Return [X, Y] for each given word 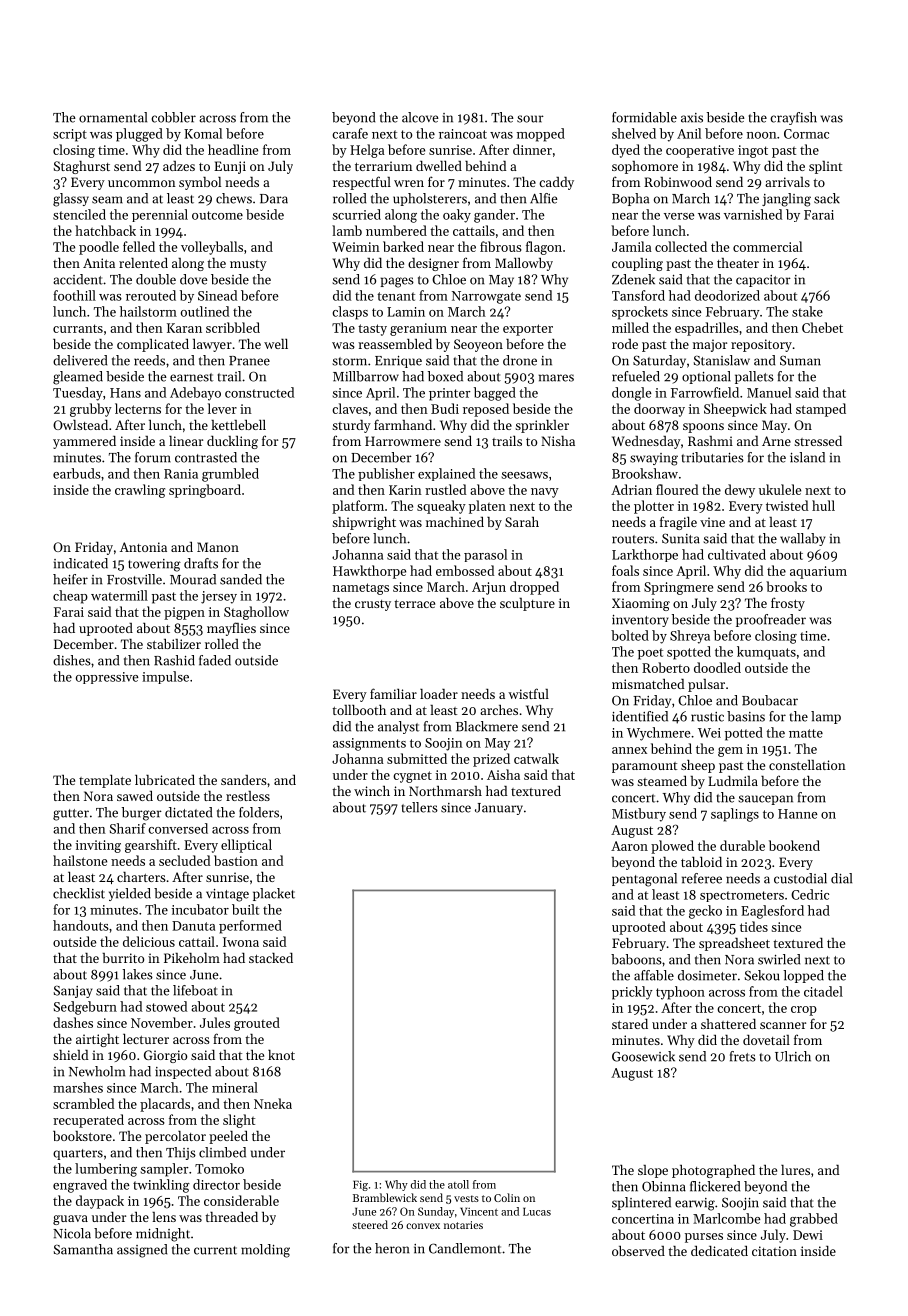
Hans [125, 393]
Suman [800, 361]
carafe [350, 133]
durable [742, 845]
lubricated [165, 779]
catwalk [536, 758]
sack [827, 198]
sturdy [351, 426]
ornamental [113, 117]
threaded [231, 1217]
